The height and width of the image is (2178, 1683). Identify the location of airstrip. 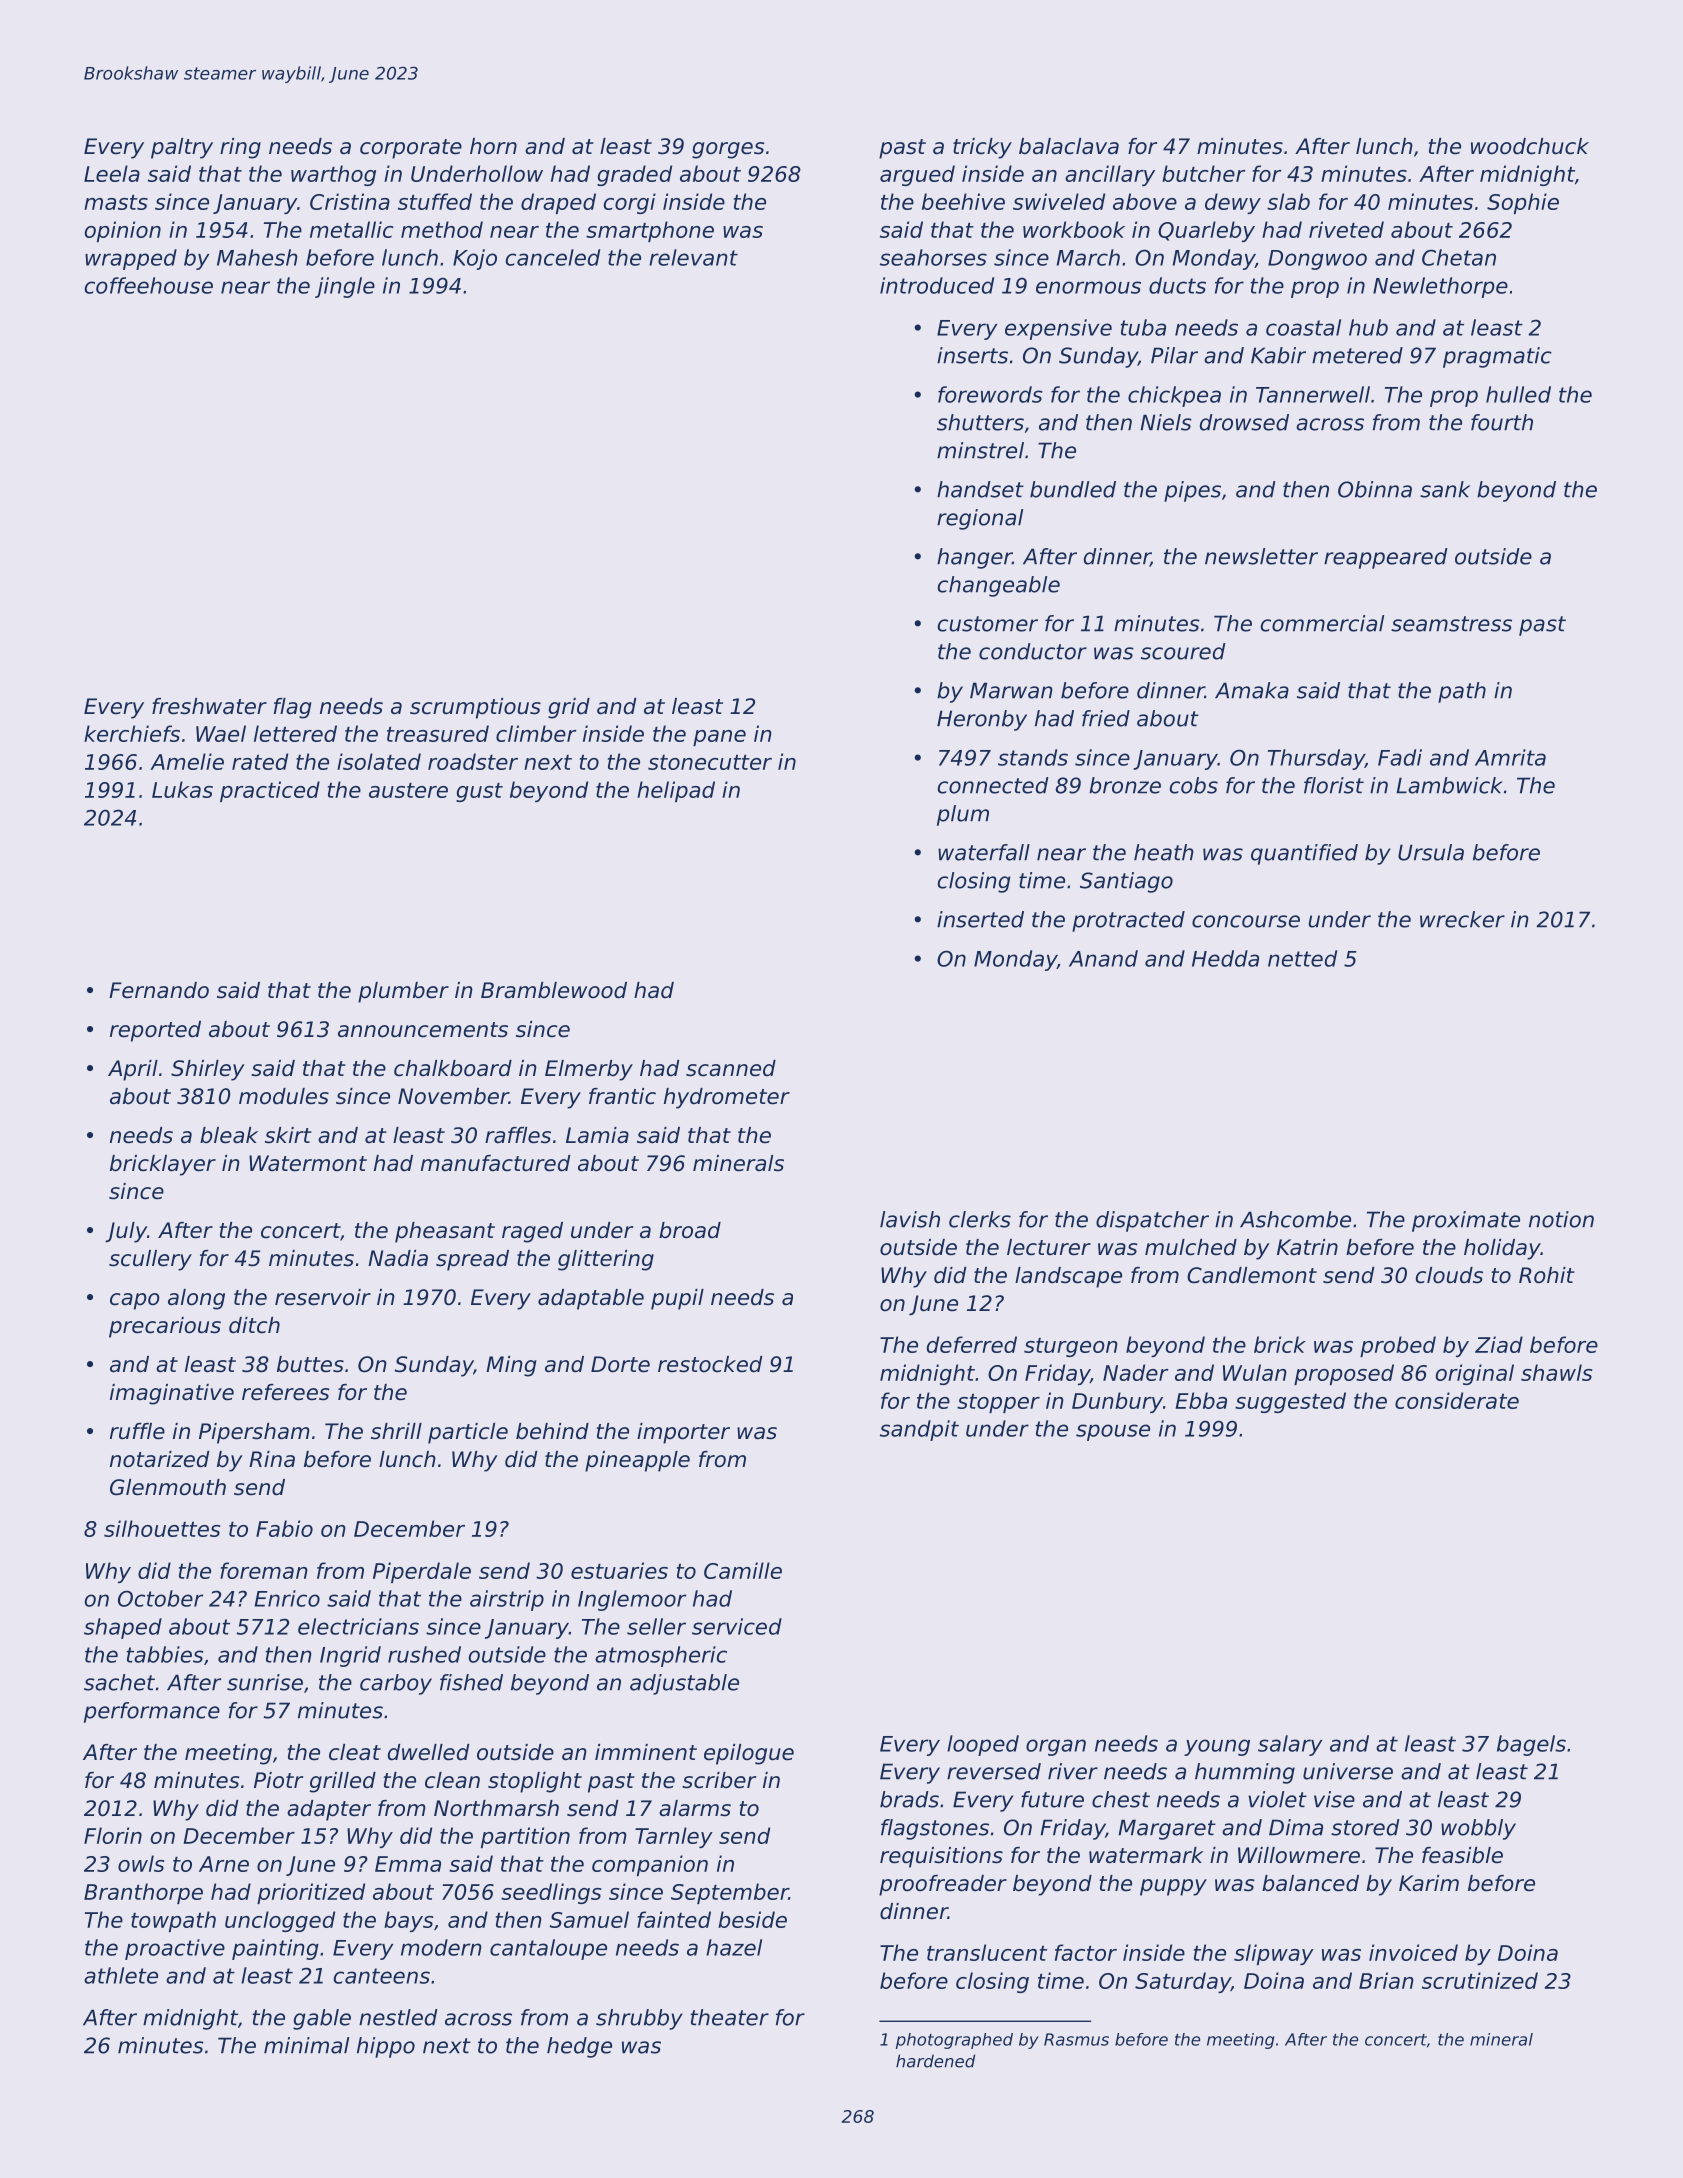
(507, 1600).
